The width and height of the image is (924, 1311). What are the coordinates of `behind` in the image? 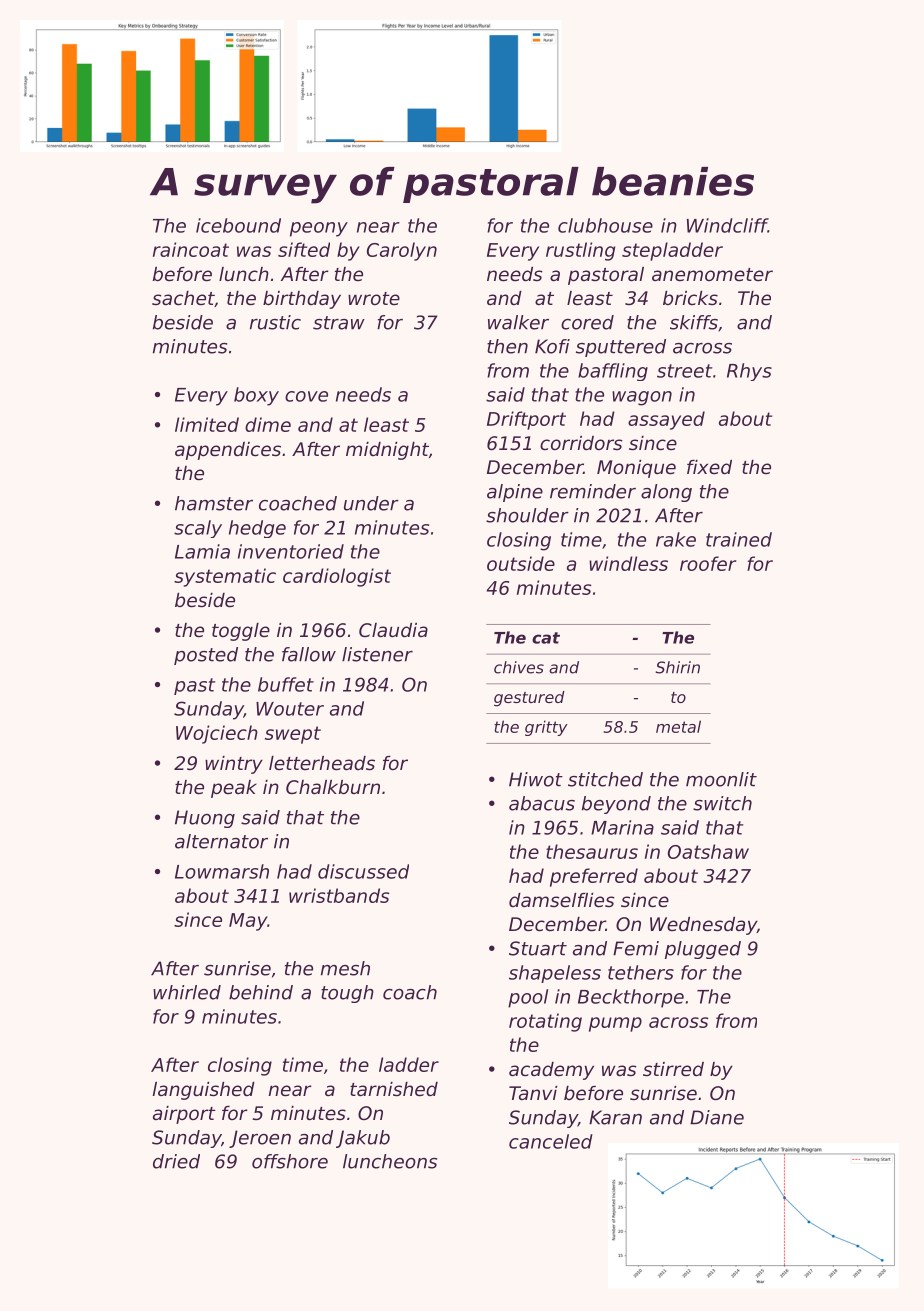 It's located at (261, 992).
